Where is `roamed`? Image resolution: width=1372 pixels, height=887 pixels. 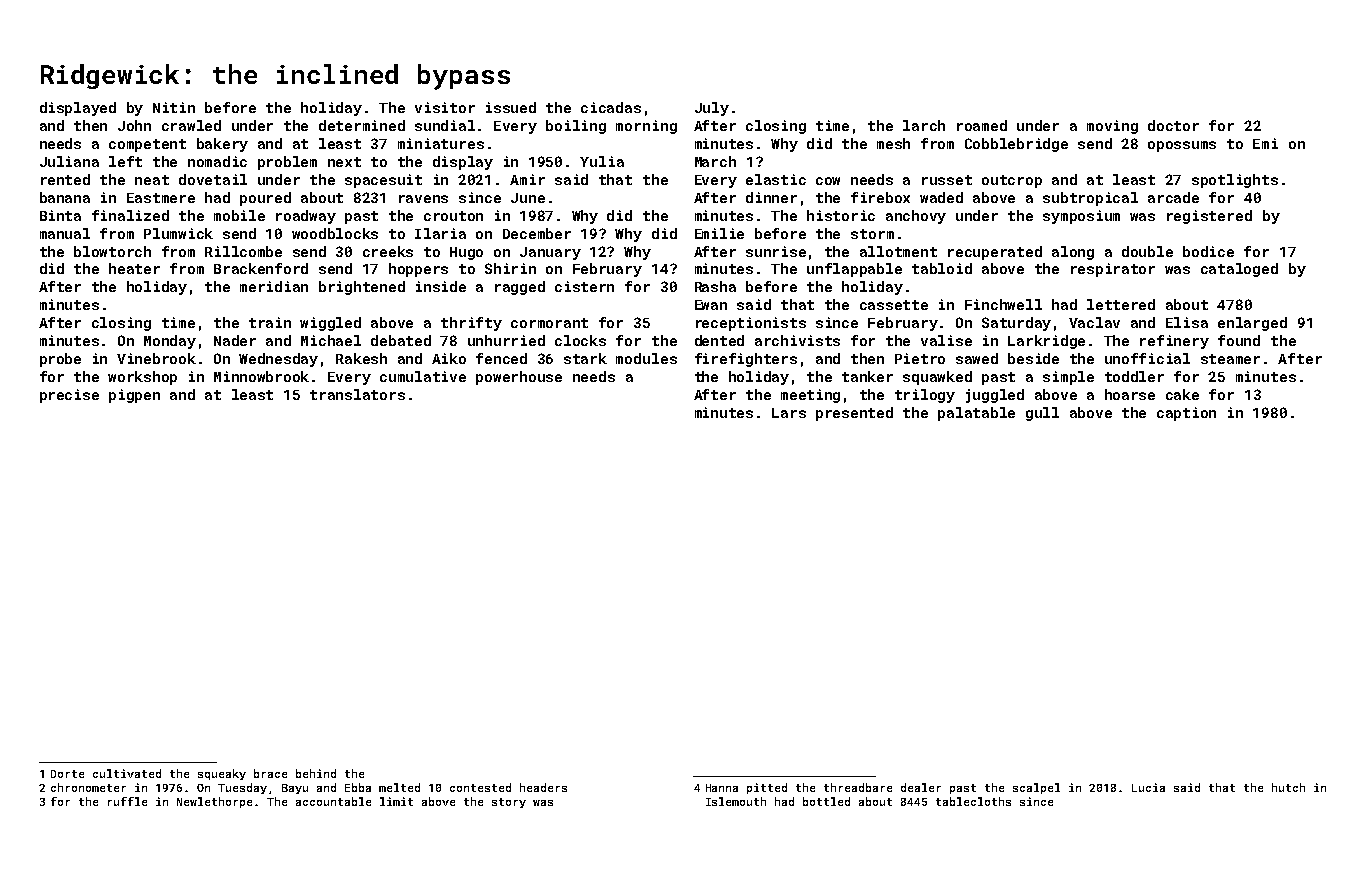
roamed is located at coordinates (982, 125).
